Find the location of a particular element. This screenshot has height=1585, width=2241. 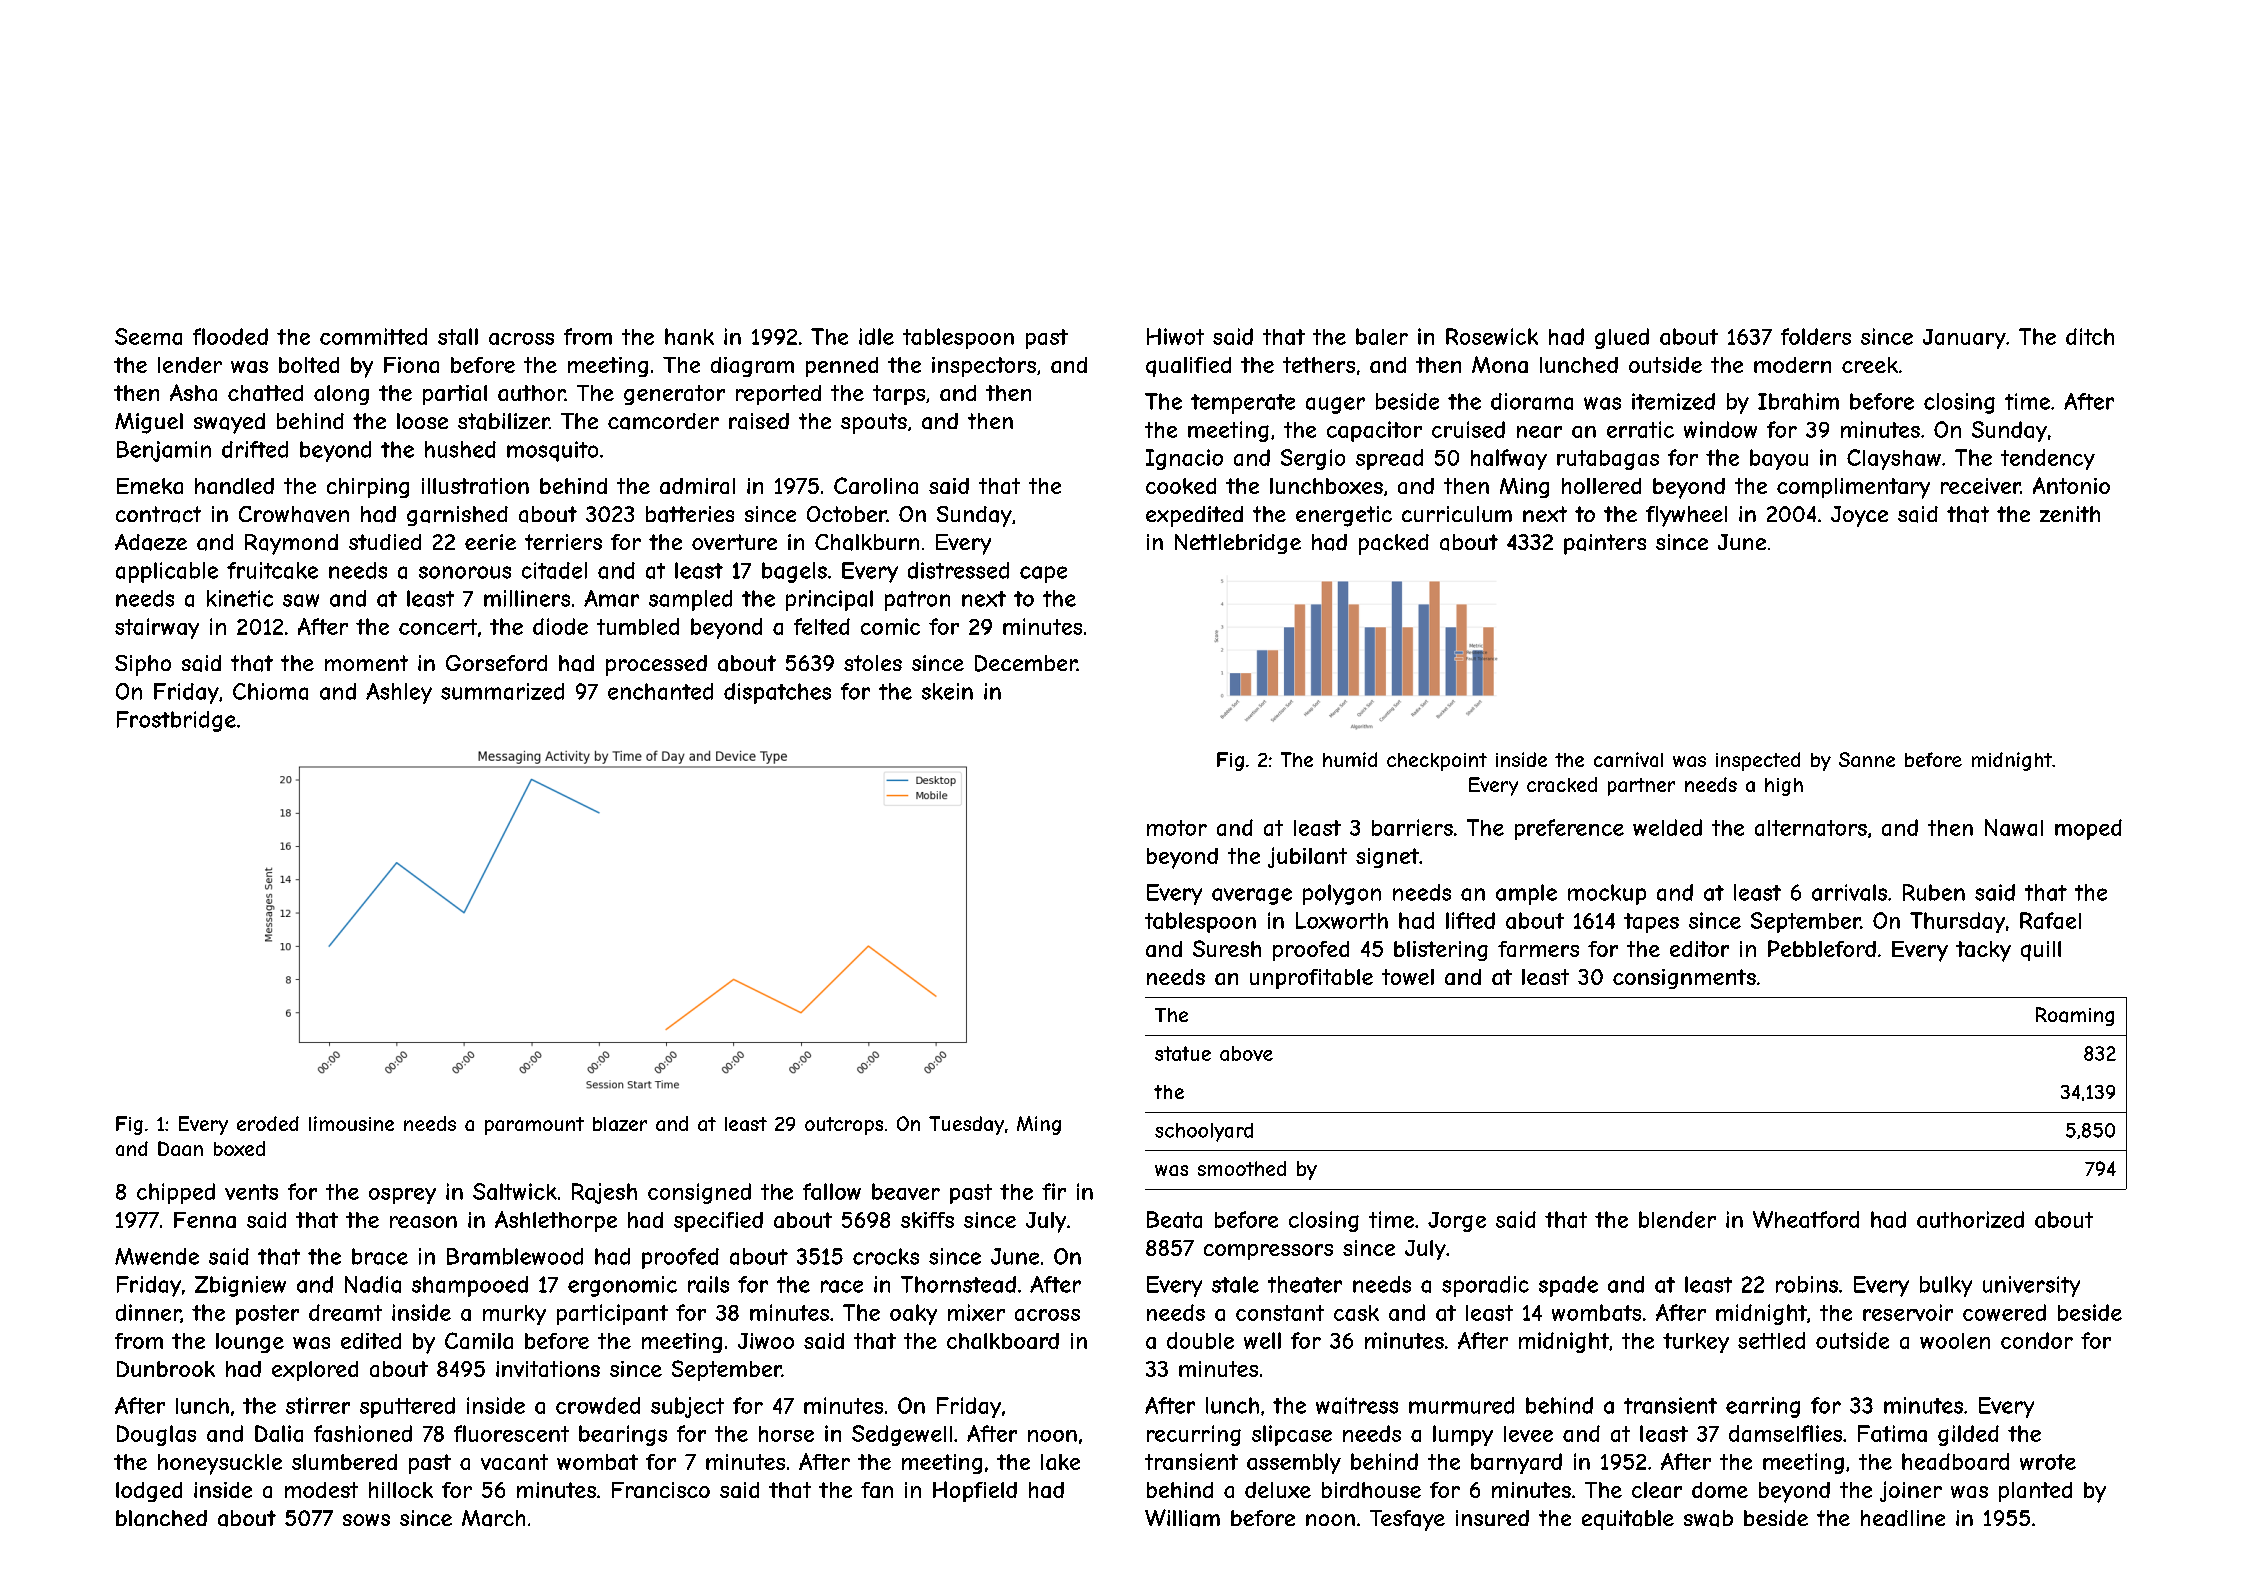

William is located at coordinates (1182, 1518).
